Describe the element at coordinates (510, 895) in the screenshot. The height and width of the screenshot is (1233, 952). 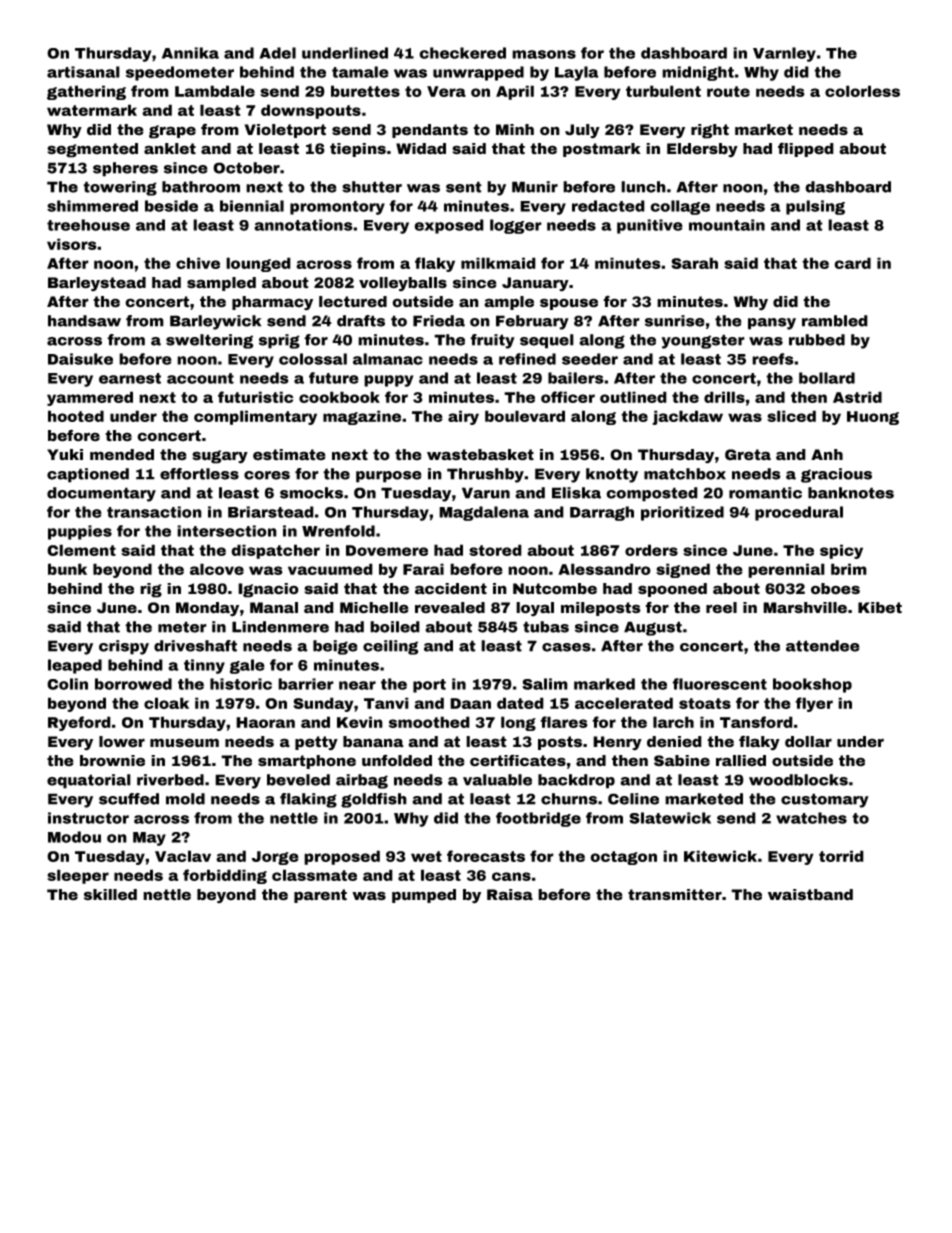
I see `Raisa` at that location.
